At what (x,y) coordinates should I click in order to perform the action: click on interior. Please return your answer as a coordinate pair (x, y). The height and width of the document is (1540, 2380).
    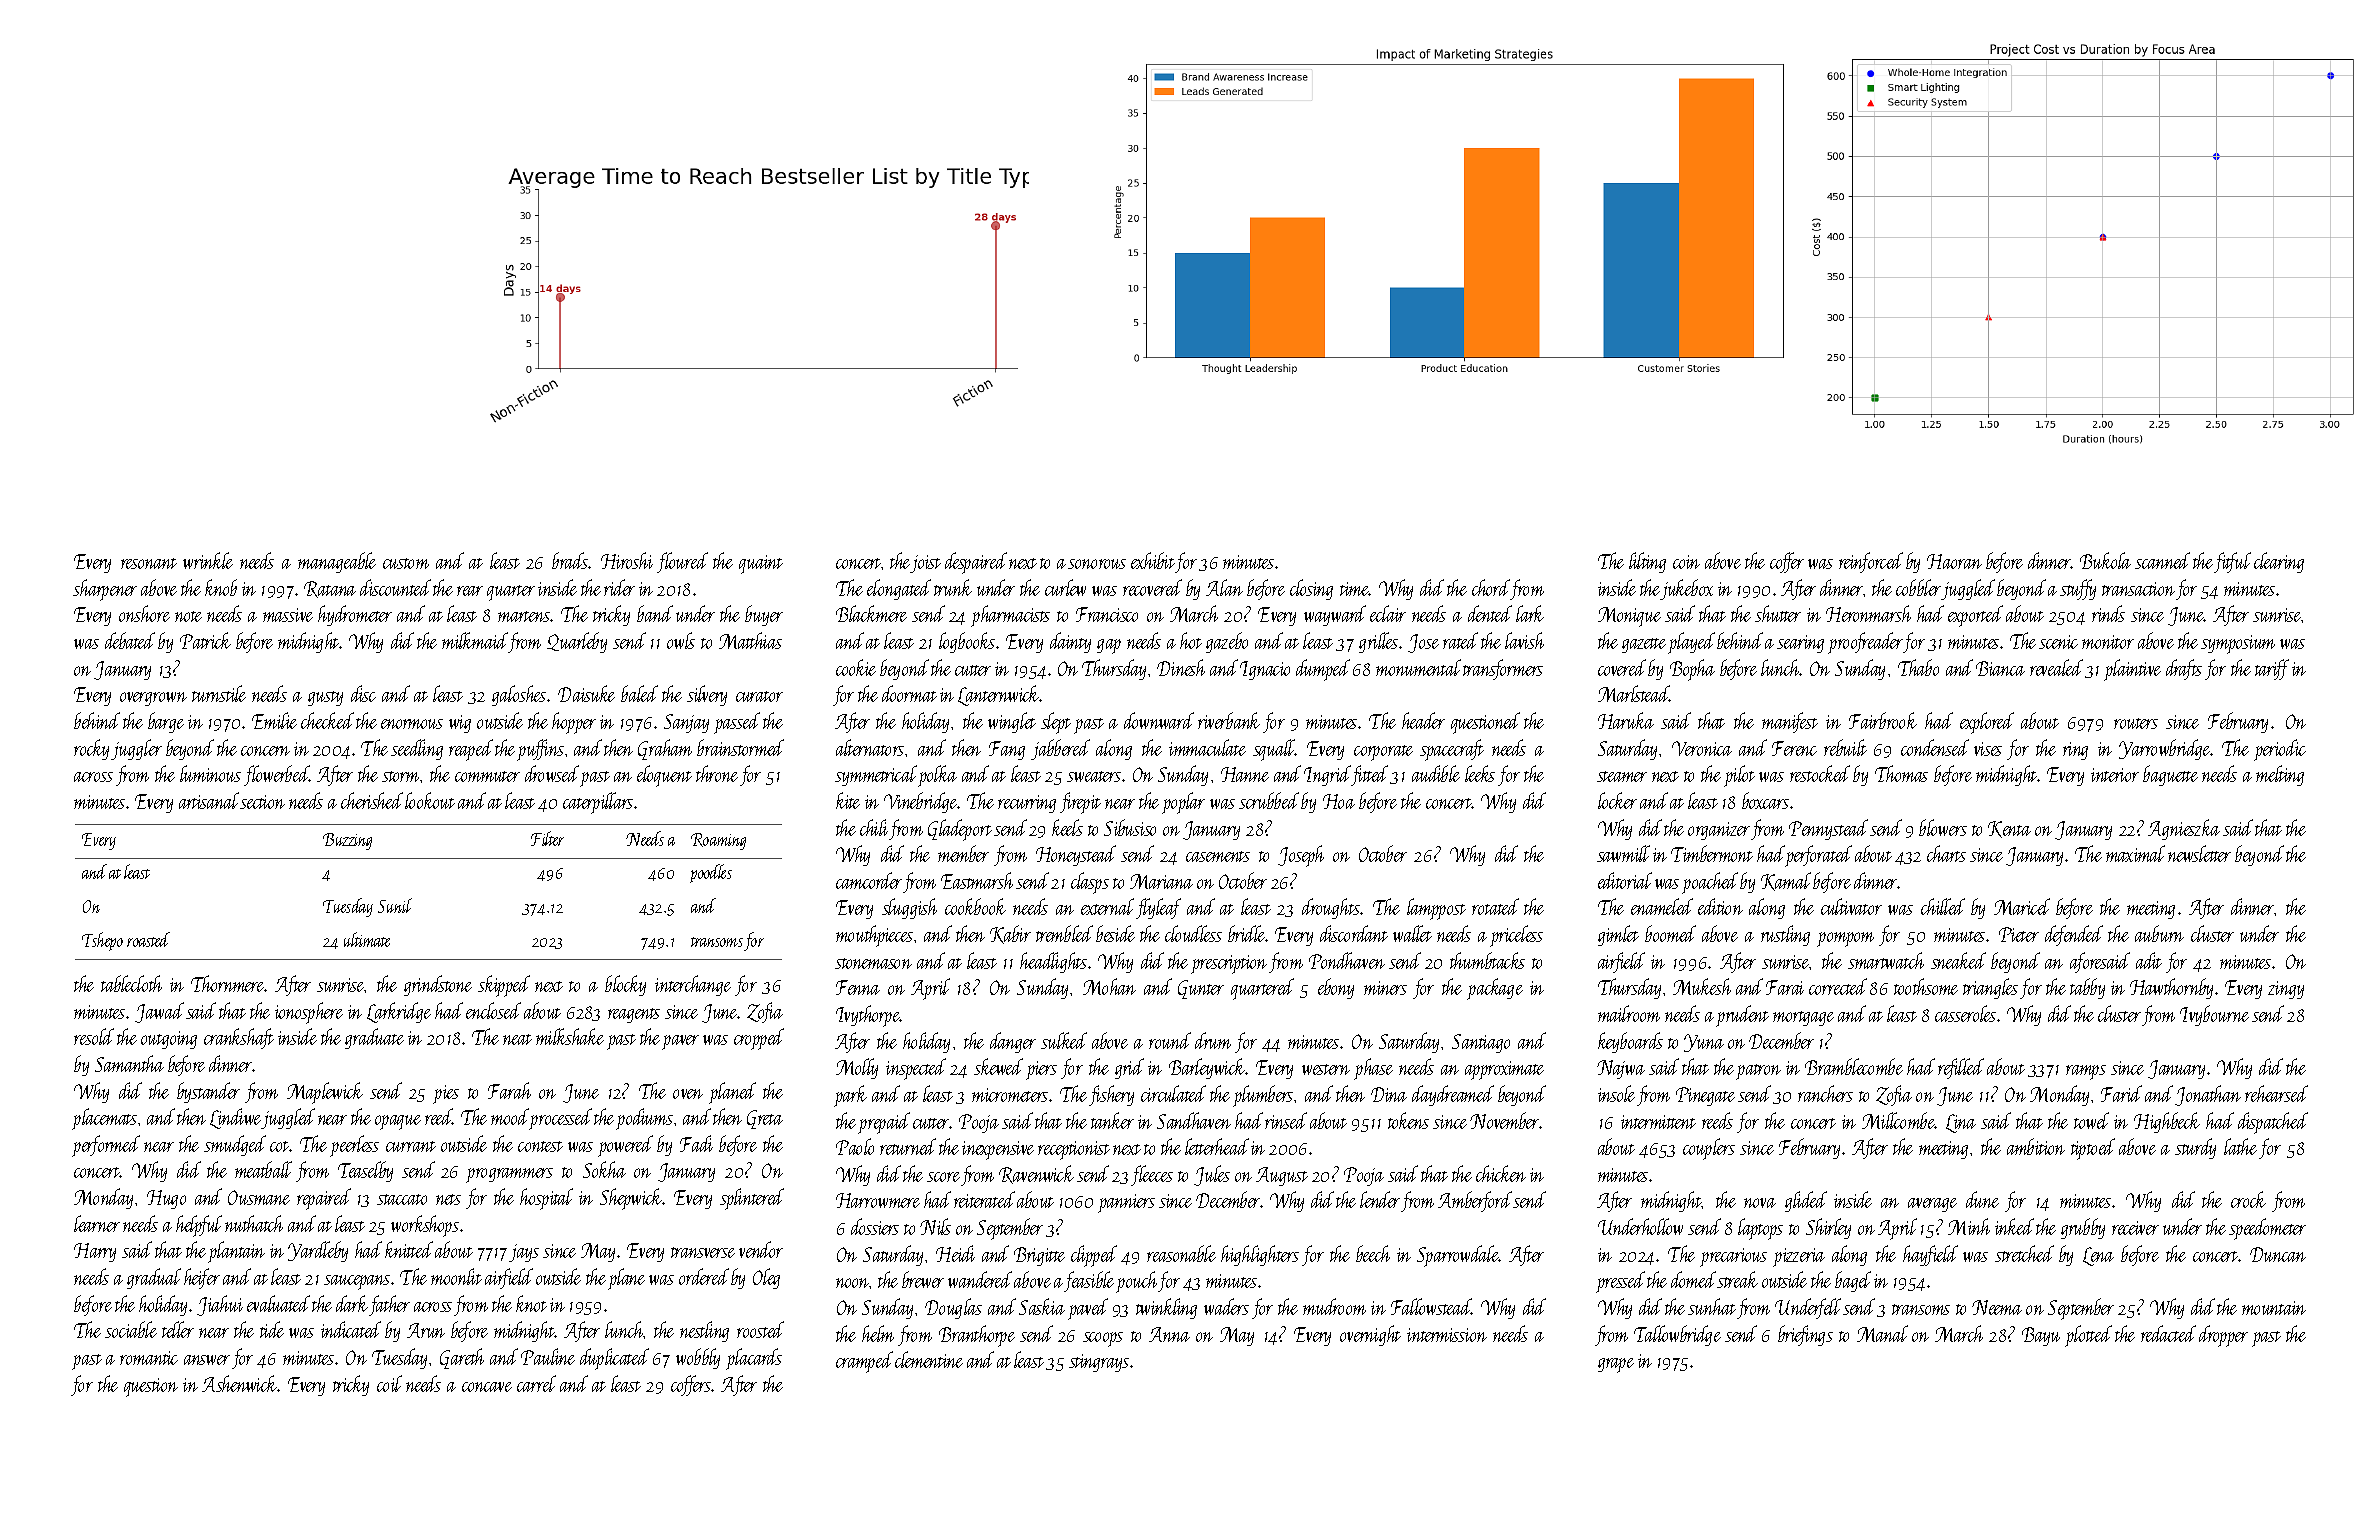
    Looking at the image, I should click on (2115, 775).
